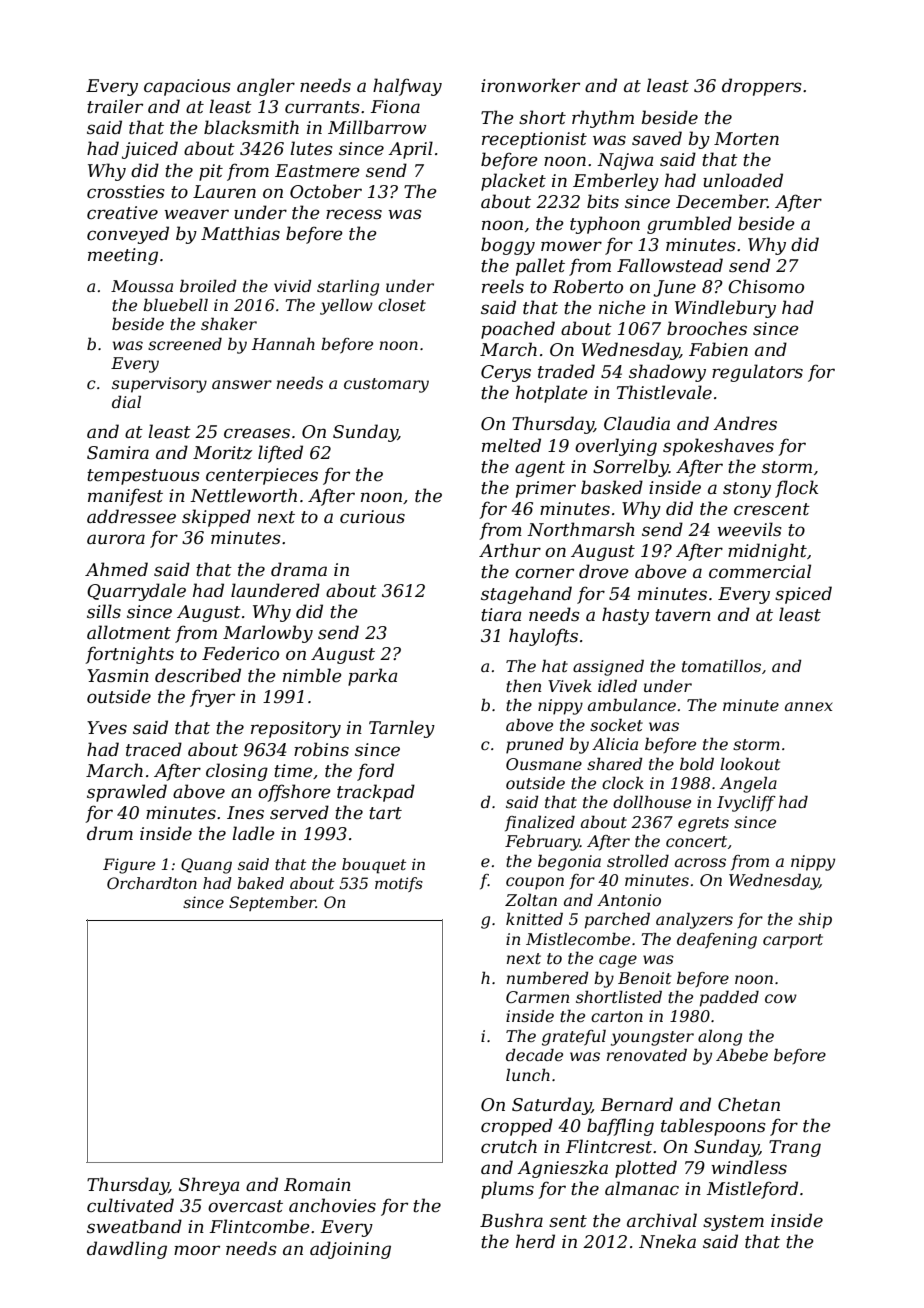 Image resolution: width=924 pixels, height=1308 pixels. Describe the element at coordinates (123, 256) in the screenshot. I see `meeting` at that location.
